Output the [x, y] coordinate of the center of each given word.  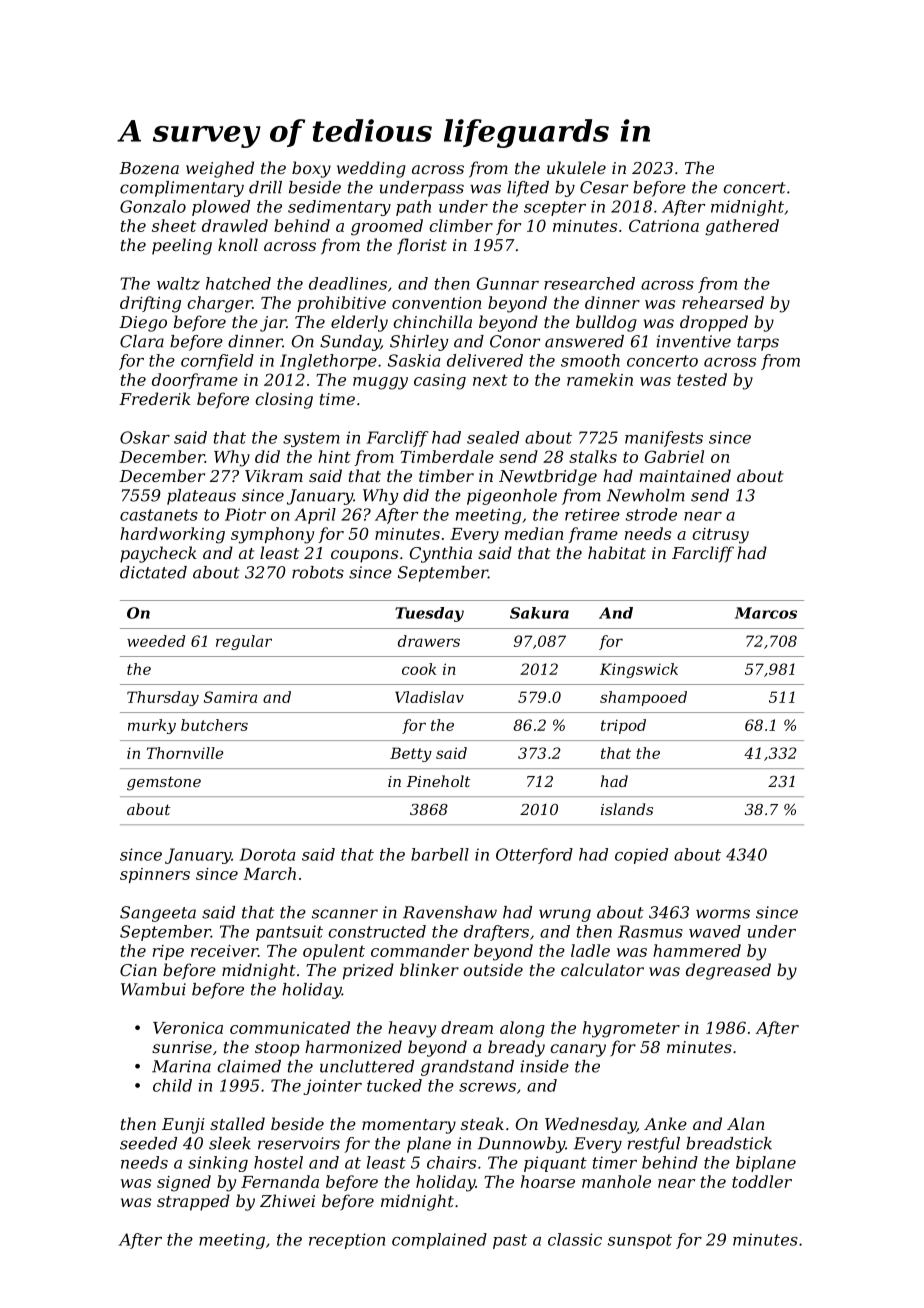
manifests [664, 439]
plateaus [201, 497]
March [269, 873]
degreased [728, 971]
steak [482, 1123]
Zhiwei [287, 1200]
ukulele [576, 167]
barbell [440, 854]
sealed [493, 437]
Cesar [604, 187]
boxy [311, 169]
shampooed [643, 698]
